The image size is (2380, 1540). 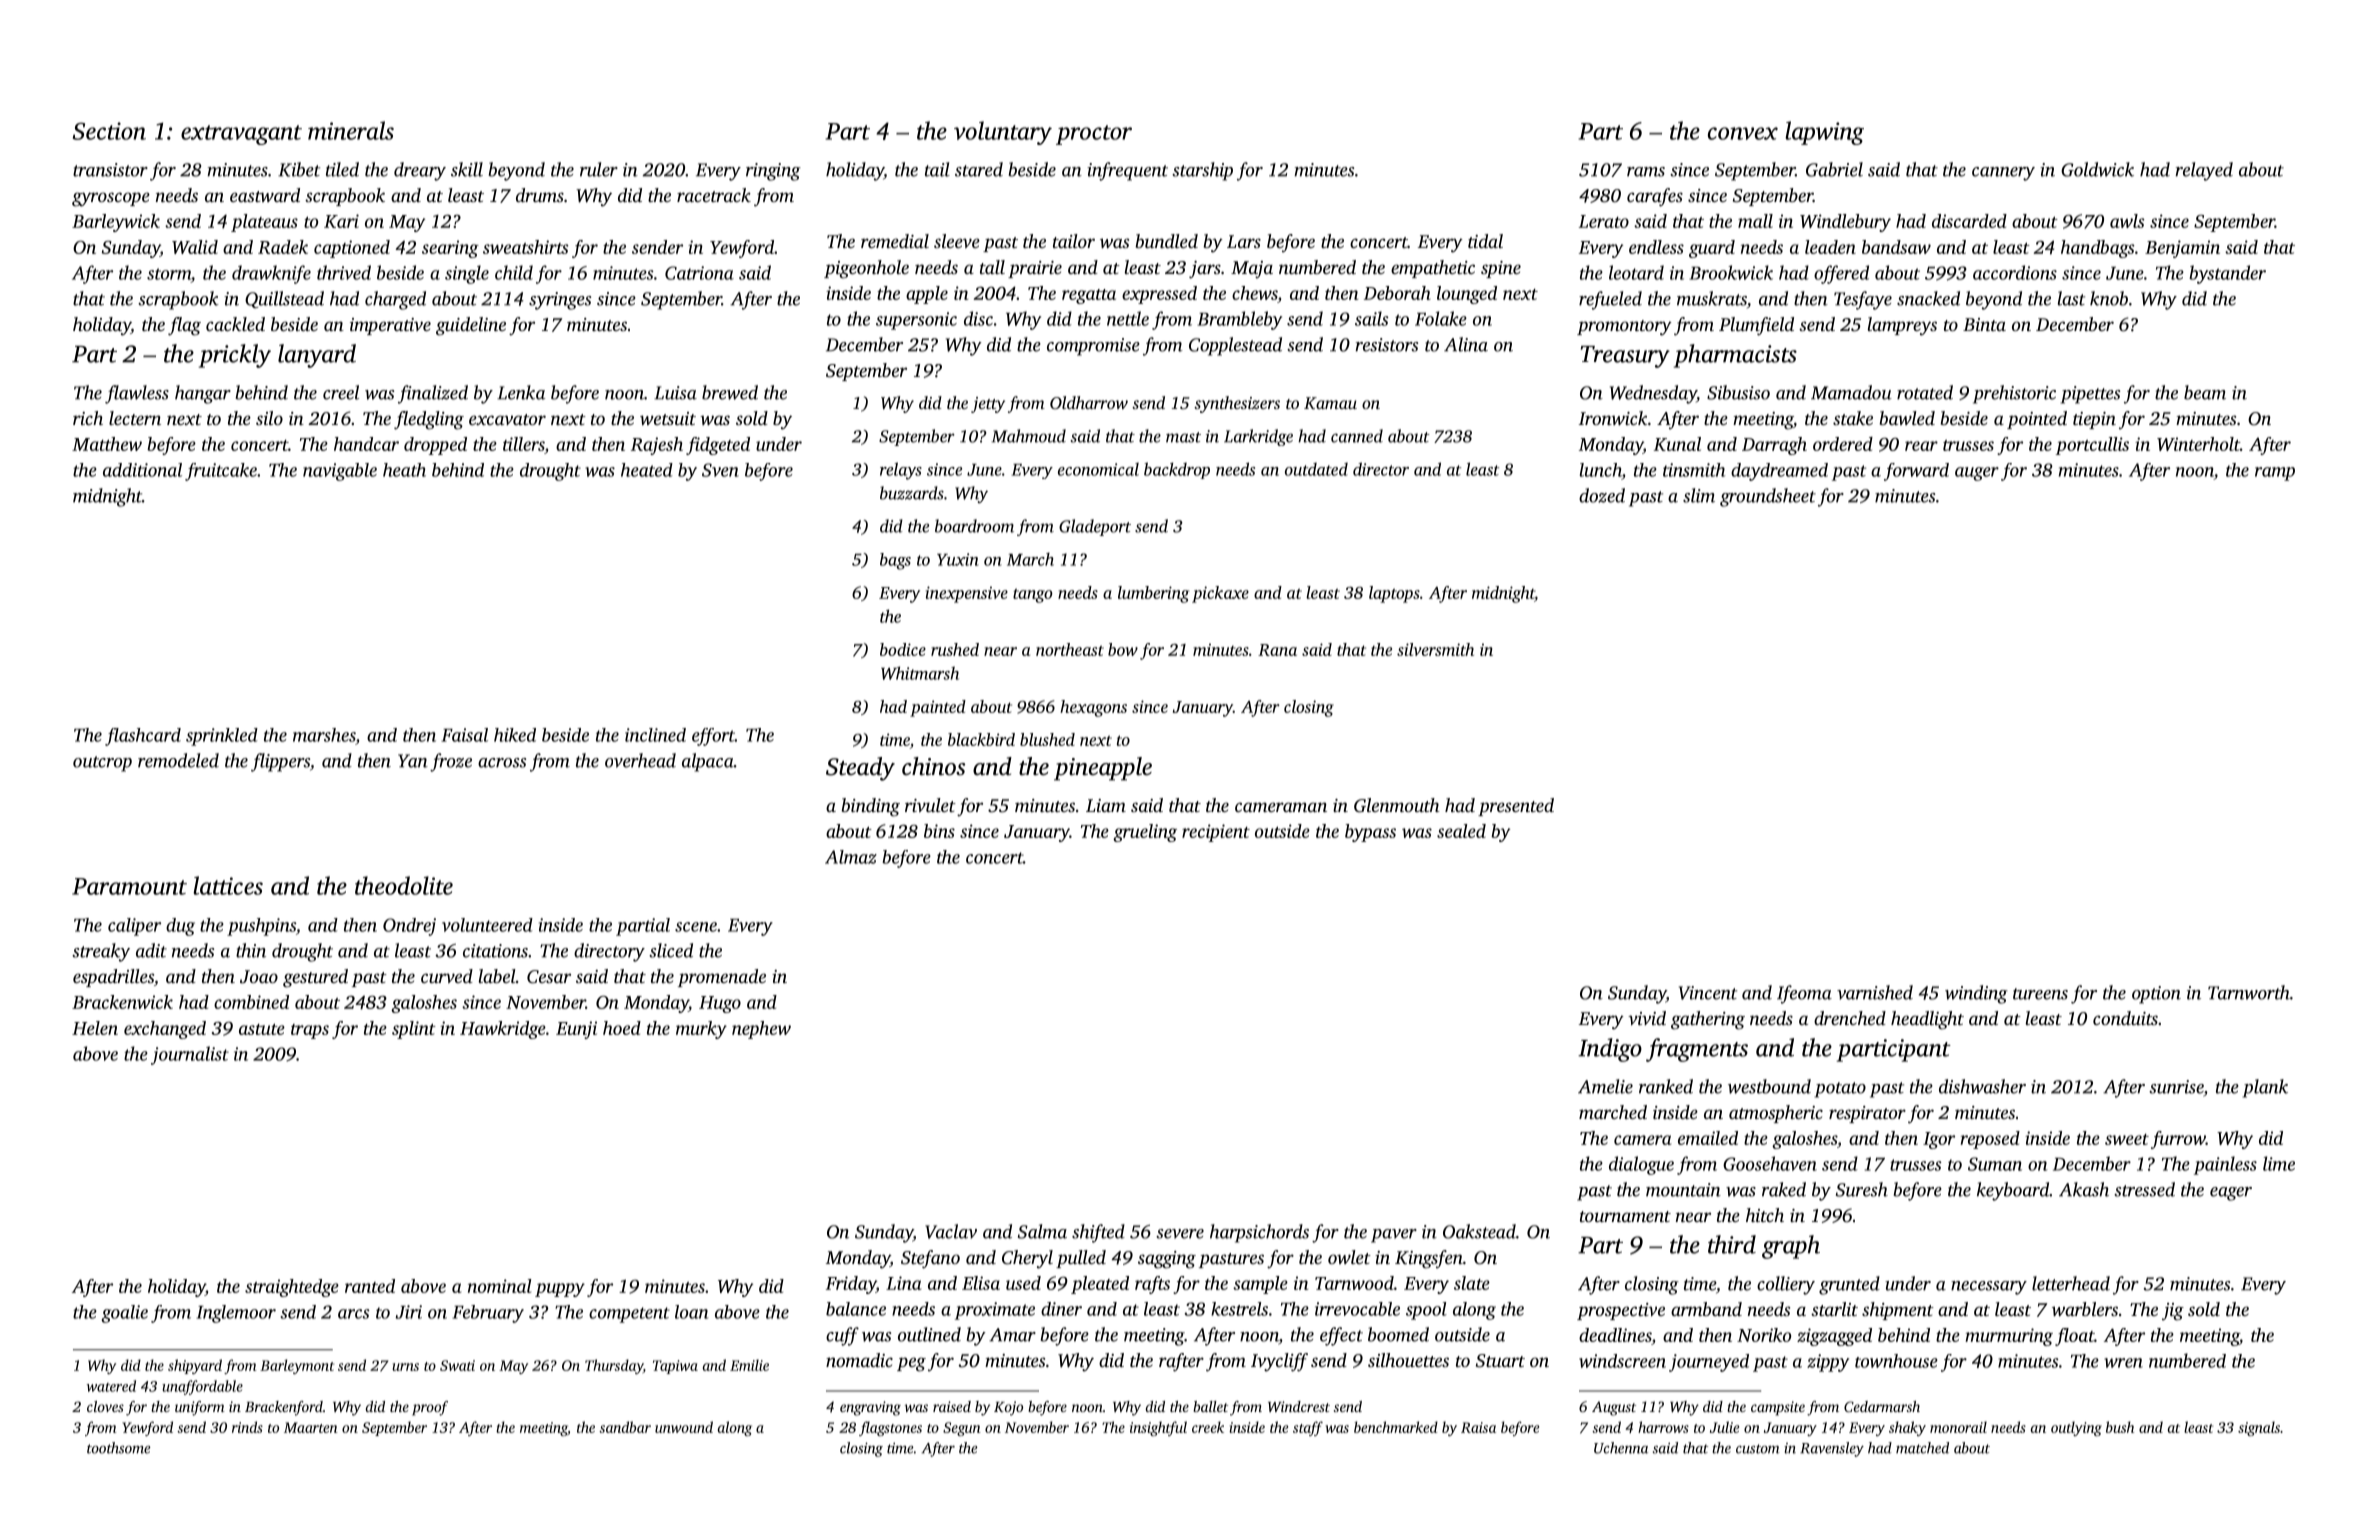 What do you see at coordinates (142, 470) in the image?
I see `additional` at bounding box center [142, 470].
